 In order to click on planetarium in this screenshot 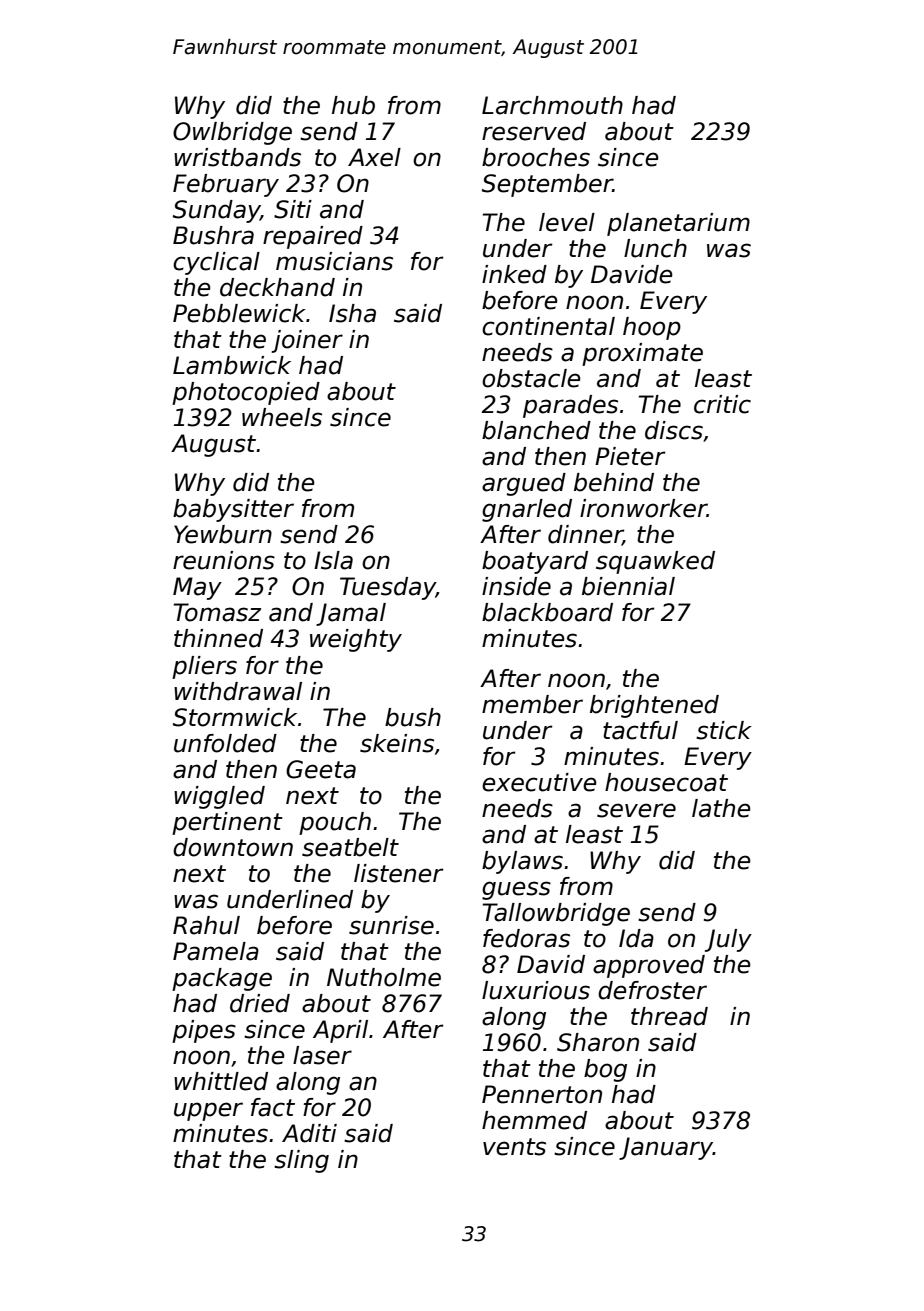, I will do `click(678, 224)`.
